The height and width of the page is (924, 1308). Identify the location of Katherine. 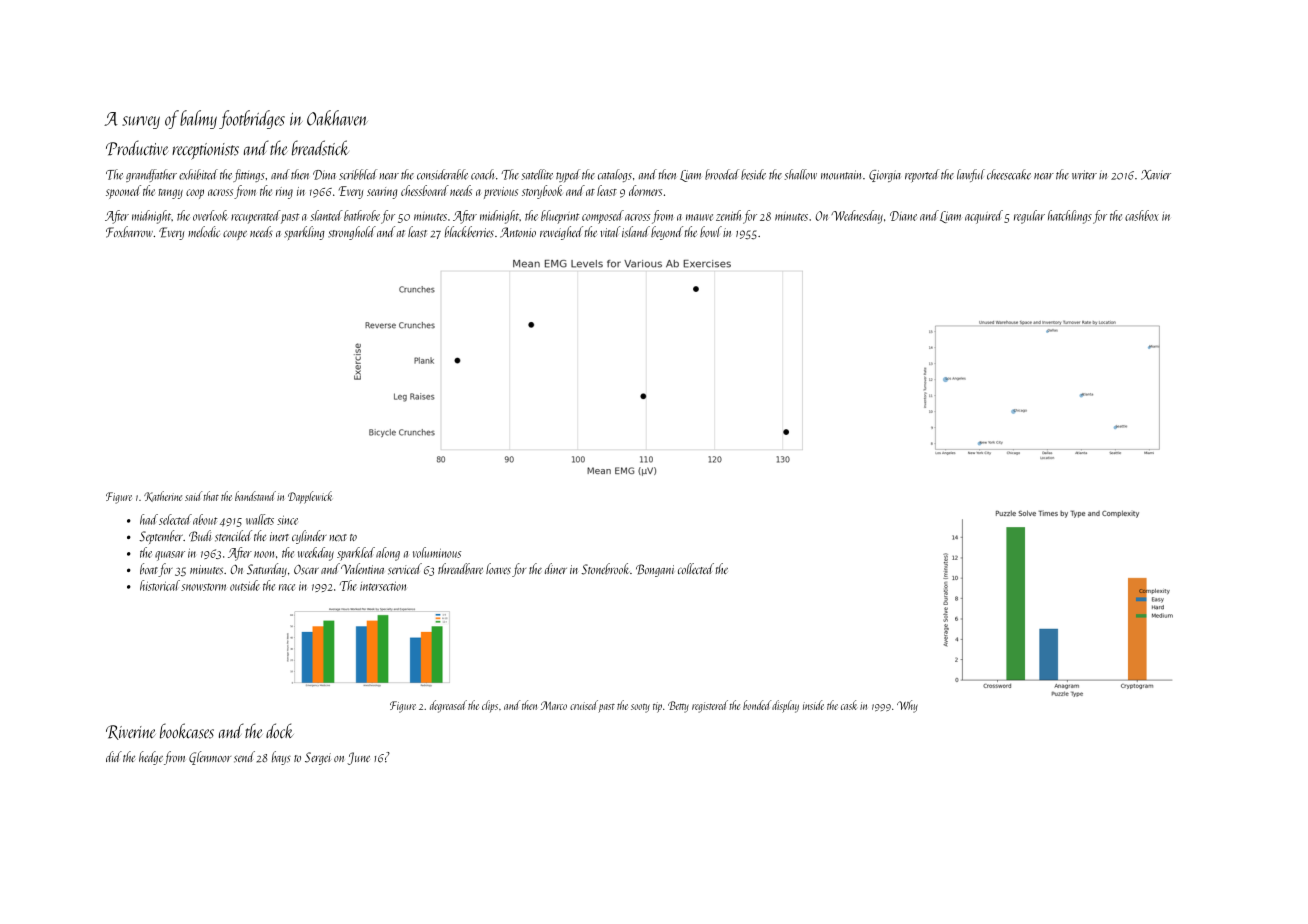
(163, 496).
